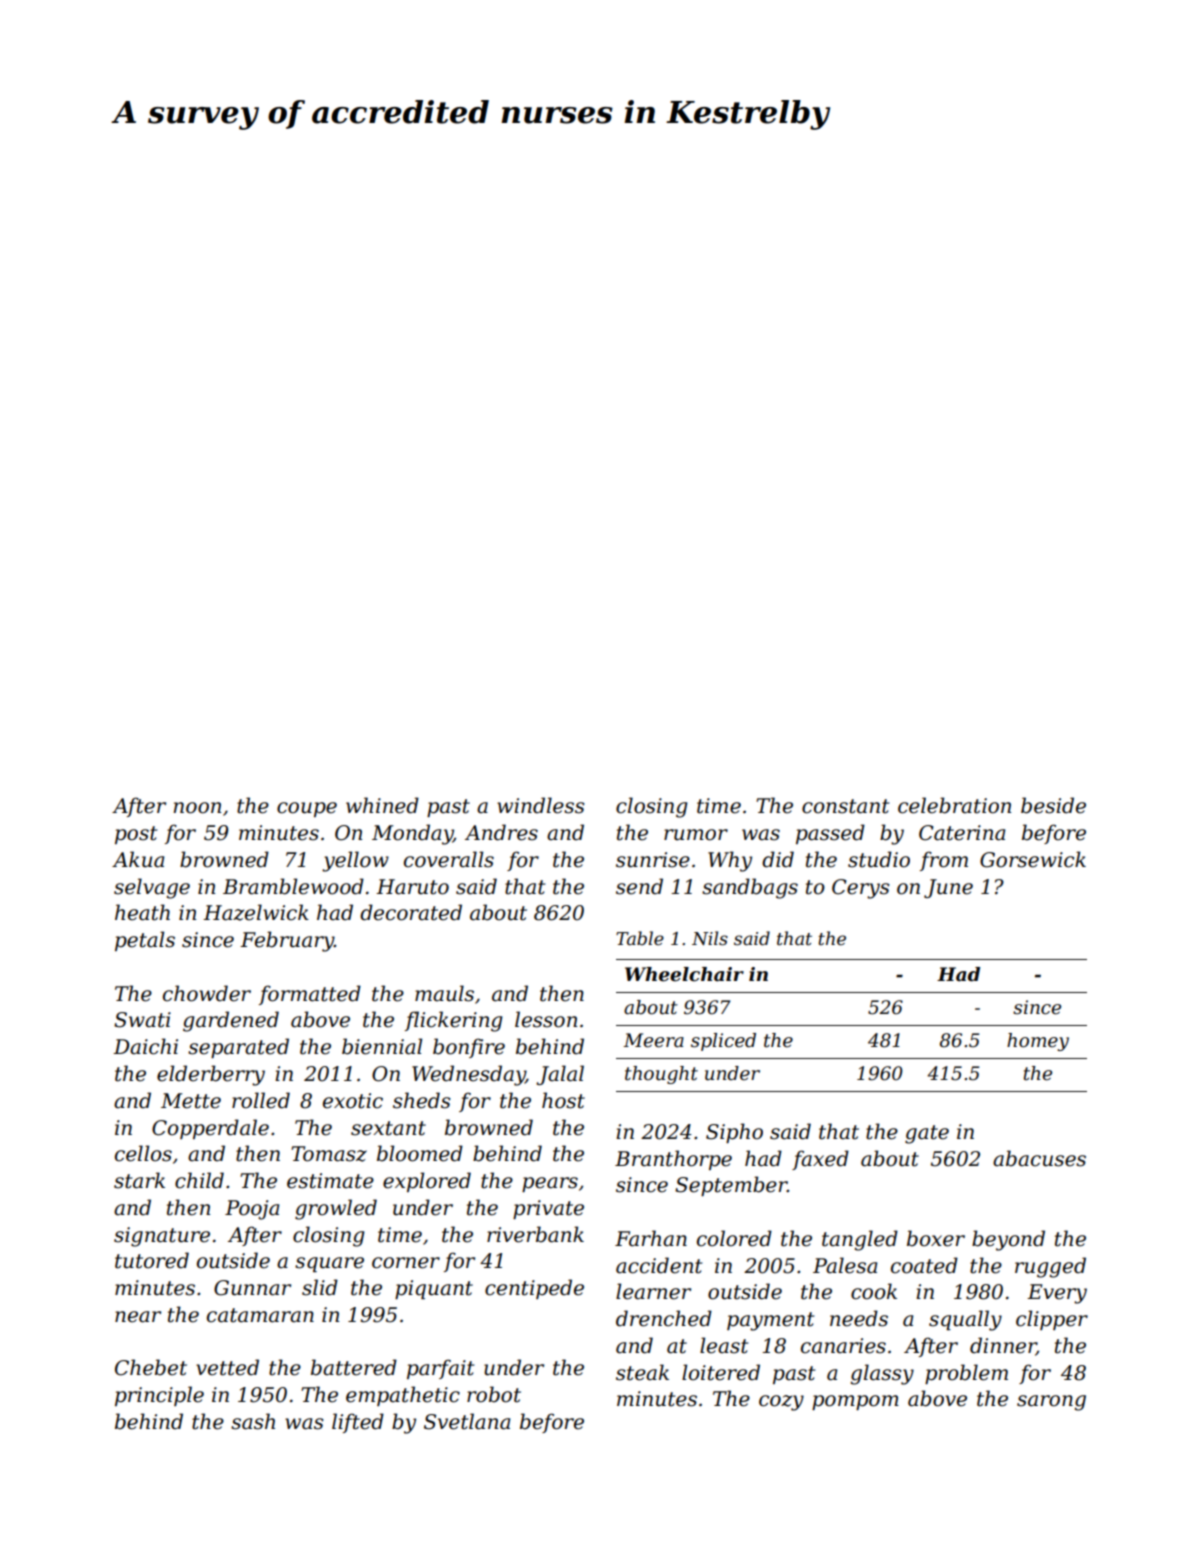  What do you see at coordinates (382, 805) in the image?
I see `whined` at bounding box center [382, 805].
